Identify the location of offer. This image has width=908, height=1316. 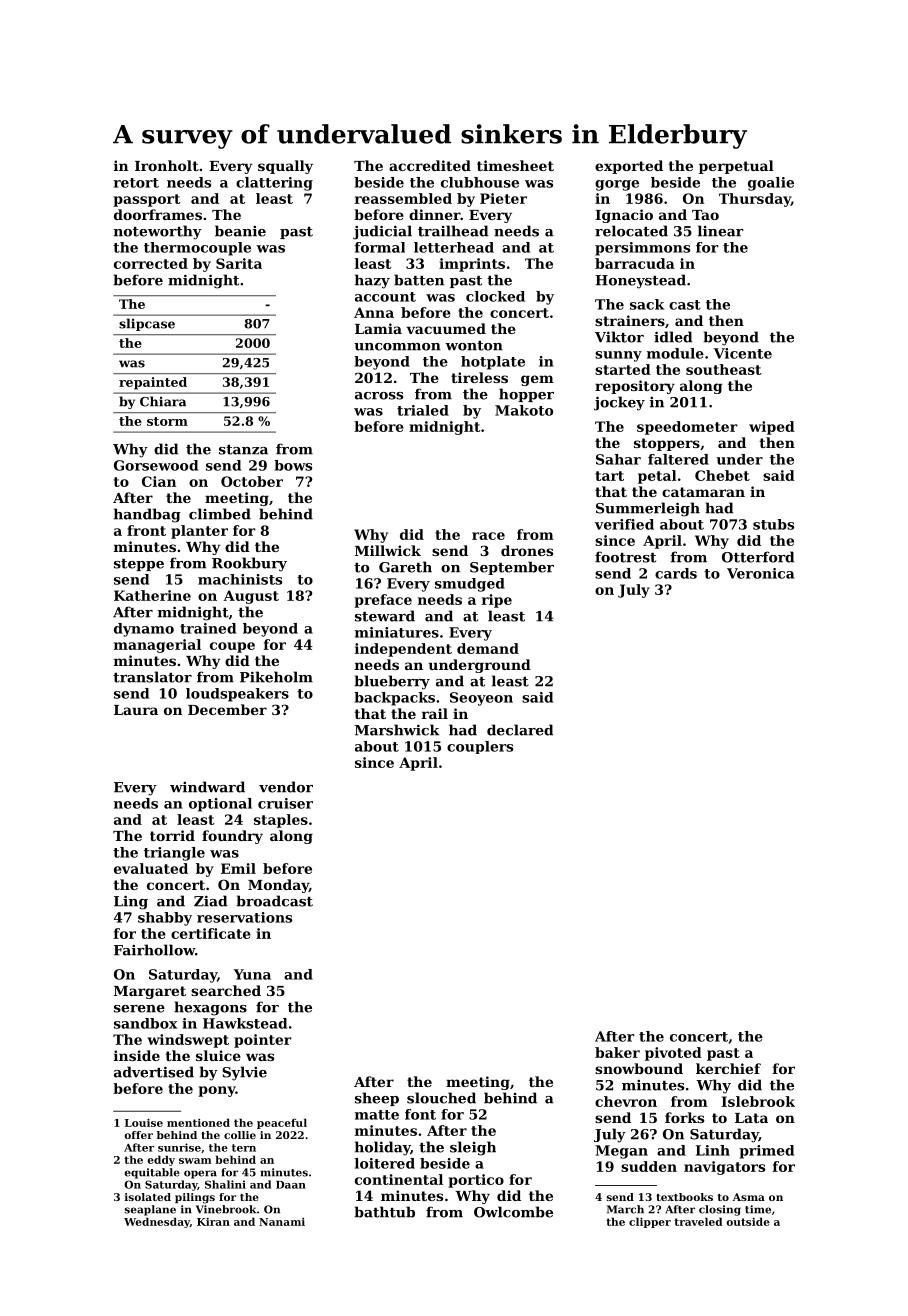
(138, 1135).
